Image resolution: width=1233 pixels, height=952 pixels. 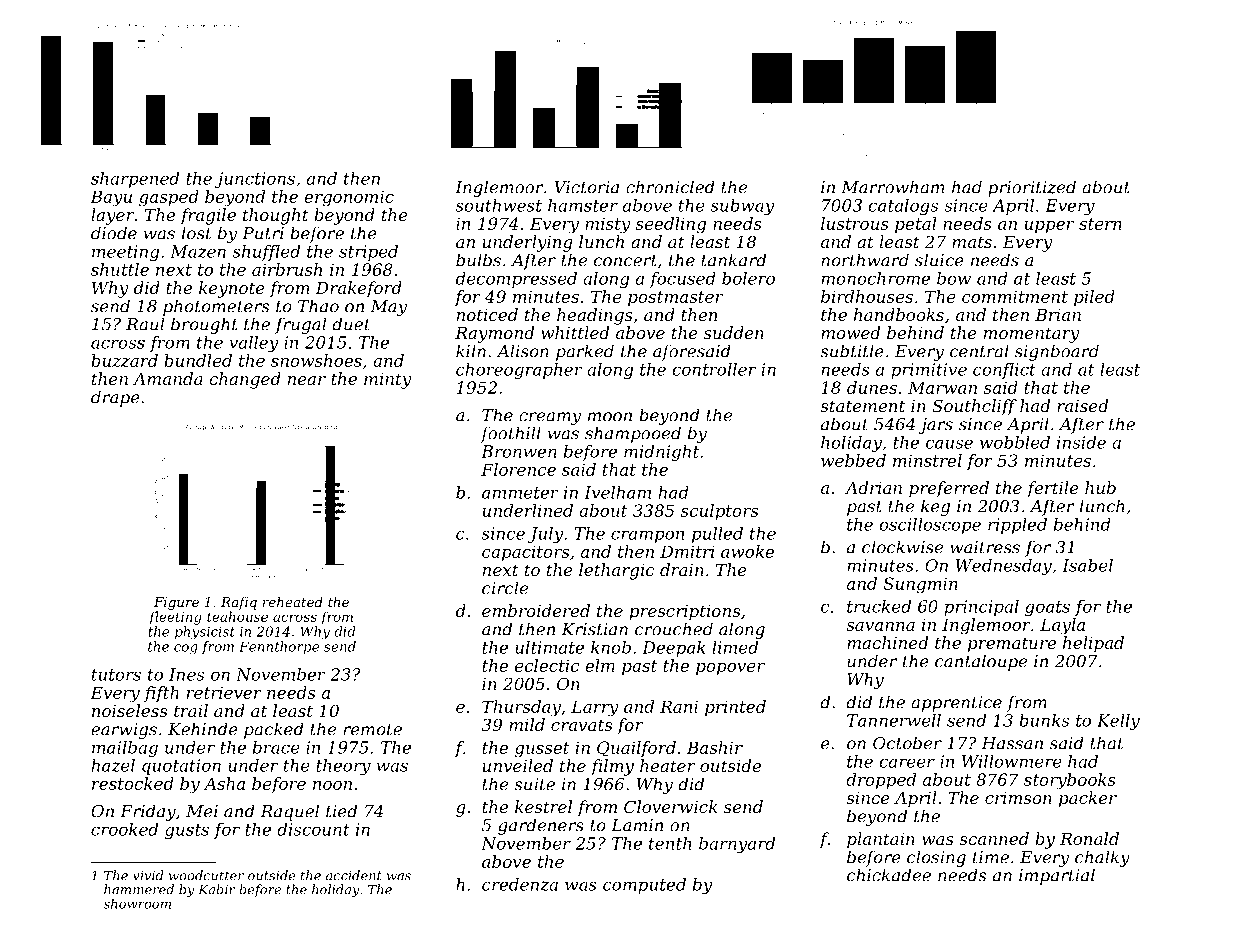 I want to click on drape, so click(x=115, y=398).
